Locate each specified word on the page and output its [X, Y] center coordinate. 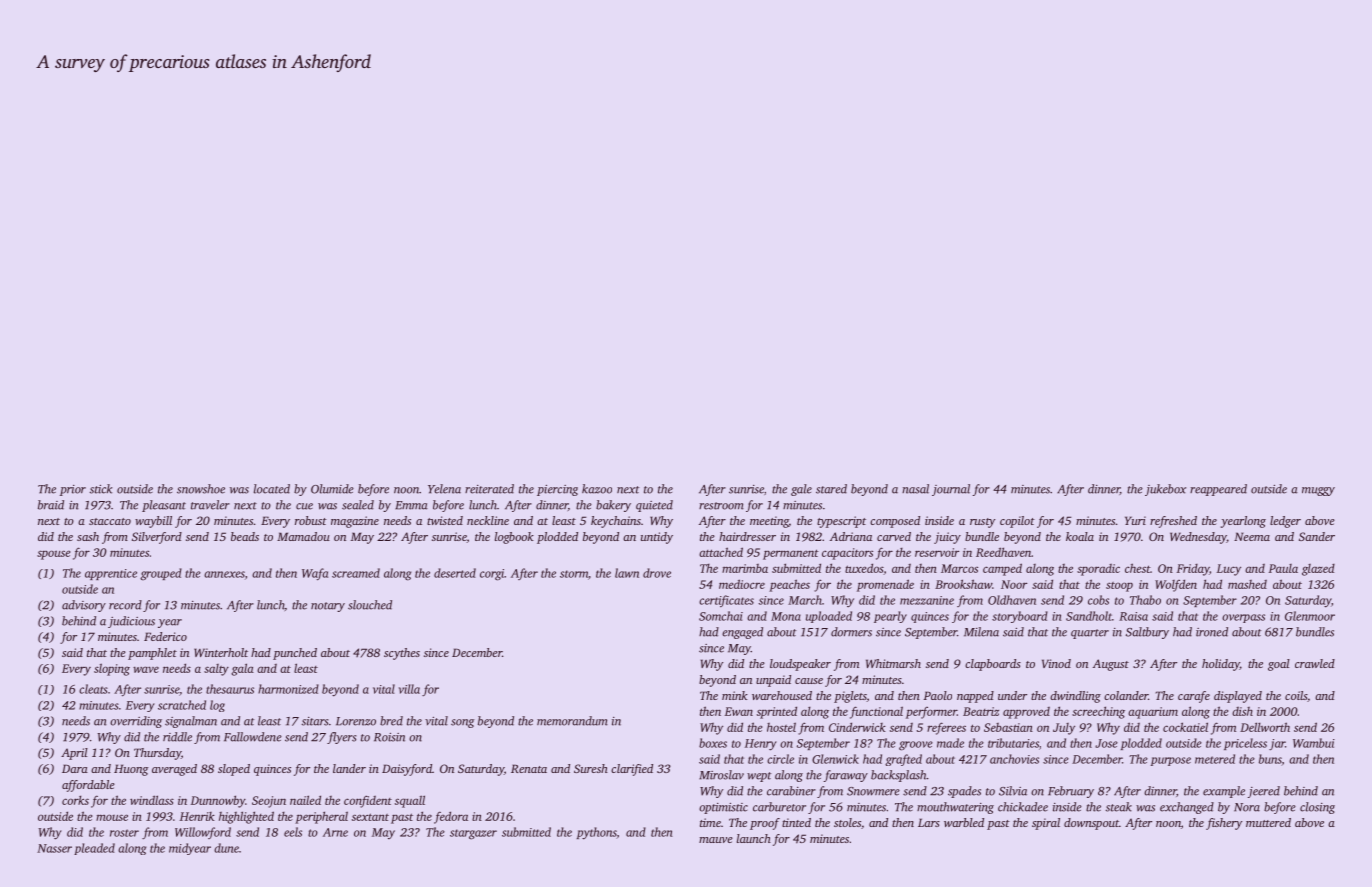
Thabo [1145, 600]
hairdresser [747, 536]
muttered [1268, 822]
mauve [716, 840]
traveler [210, 505]
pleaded [94, 849]
